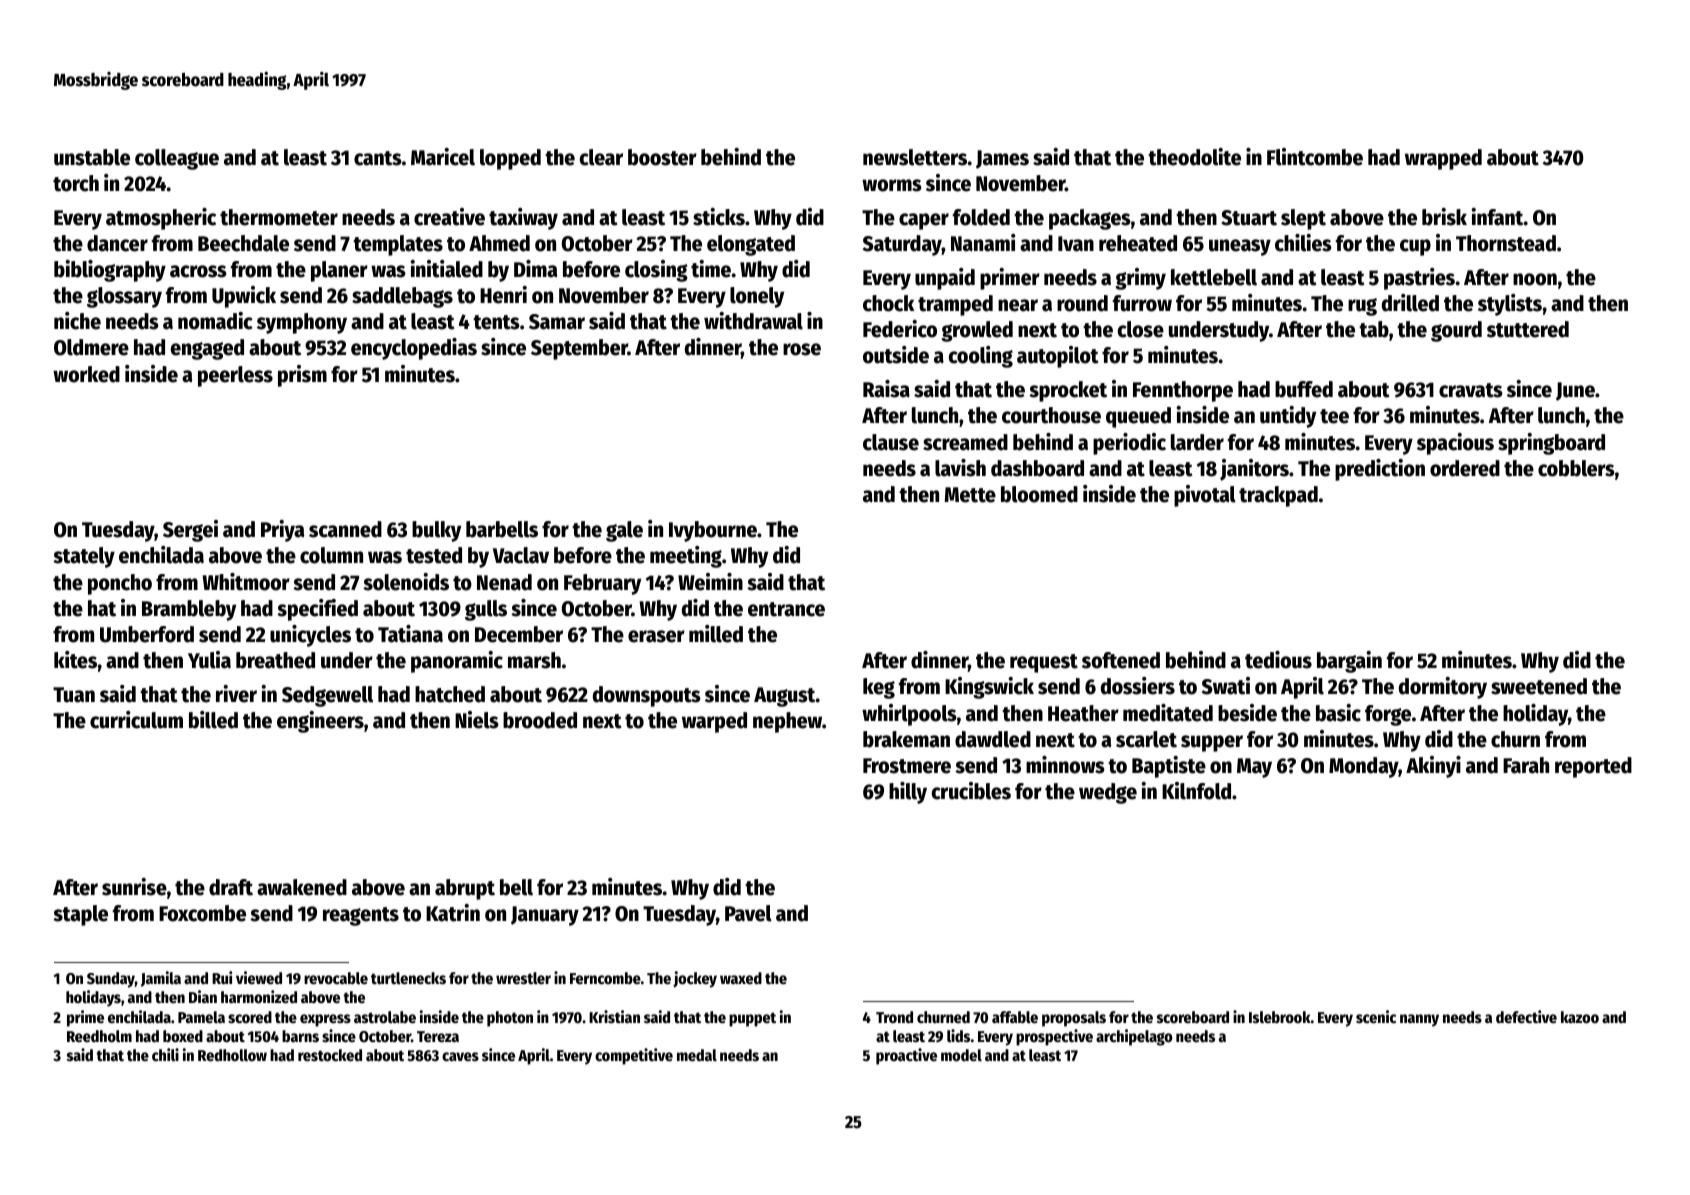 The width and height of the document is (1690, 1195). What do you see at coordinates (510, 1019) in the document?
I see `photon` at bounding box center [510, 1019].
